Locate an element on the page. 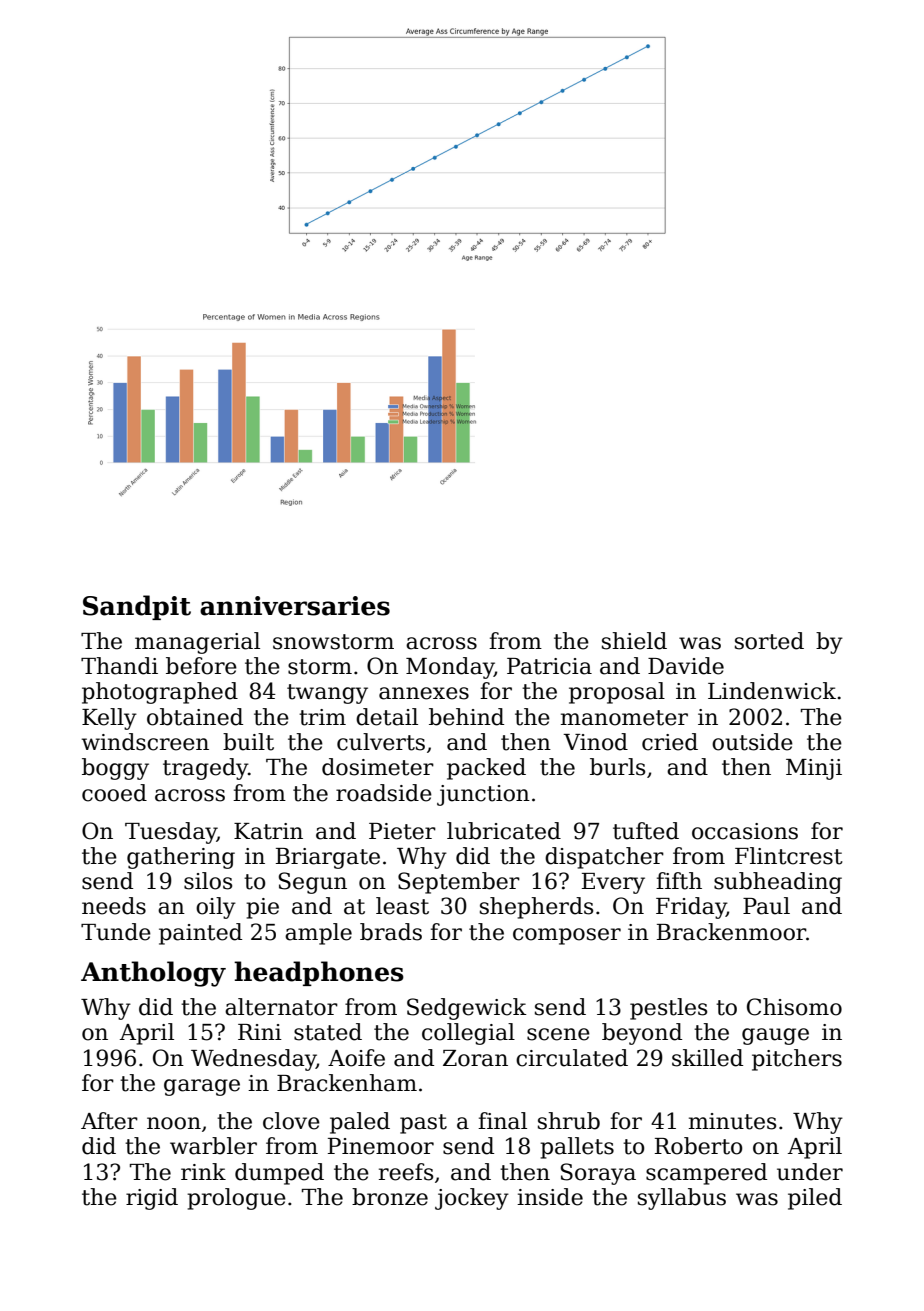  syllabus is located at coordinates (682, 1199).
